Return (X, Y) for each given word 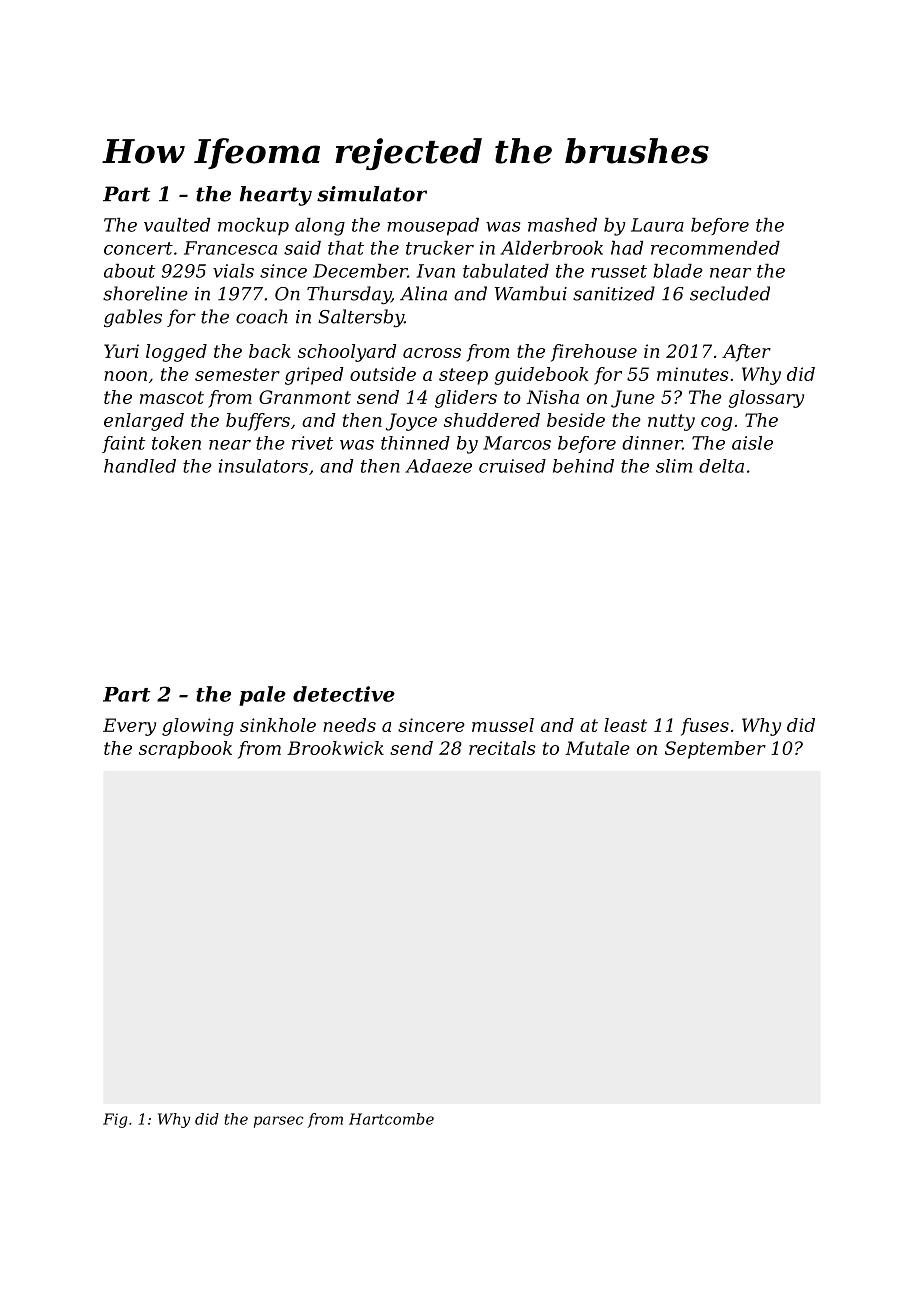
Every (129, 727)
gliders (466, 399)
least (625, 725)
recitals (502, 748)
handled (140, 466)
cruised (512, 466)
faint (123, 444)
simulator (372, 194)
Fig (115, 1120)
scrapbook (185, 750)
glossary (766, 399)
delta (721, 466)
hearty (276, 196)
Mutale (597, 748)
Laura (657, 225)
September (715, 750)
